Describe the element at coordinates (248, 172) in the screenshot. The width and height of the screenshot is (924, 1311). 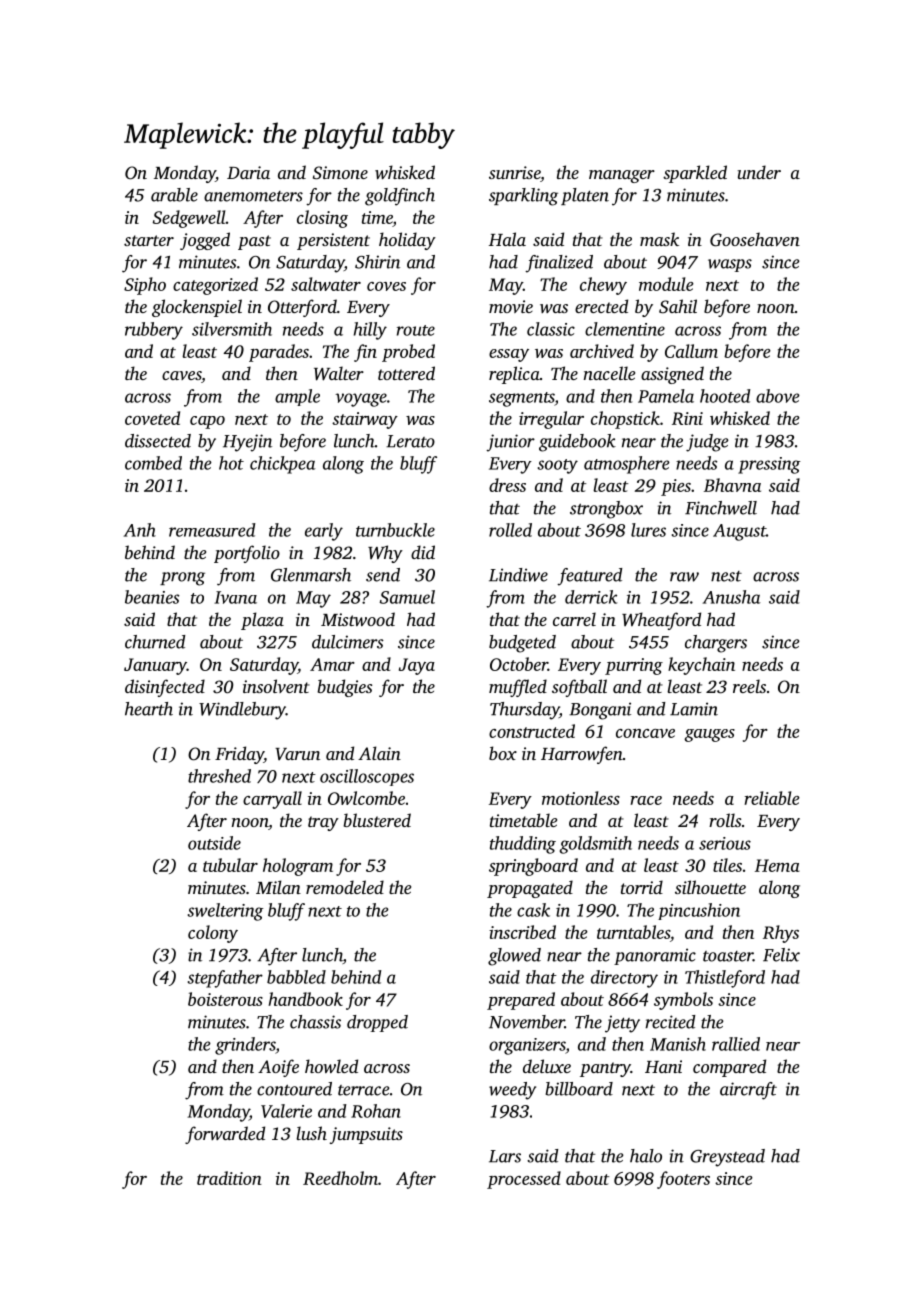
I see `Daria` at that location.
